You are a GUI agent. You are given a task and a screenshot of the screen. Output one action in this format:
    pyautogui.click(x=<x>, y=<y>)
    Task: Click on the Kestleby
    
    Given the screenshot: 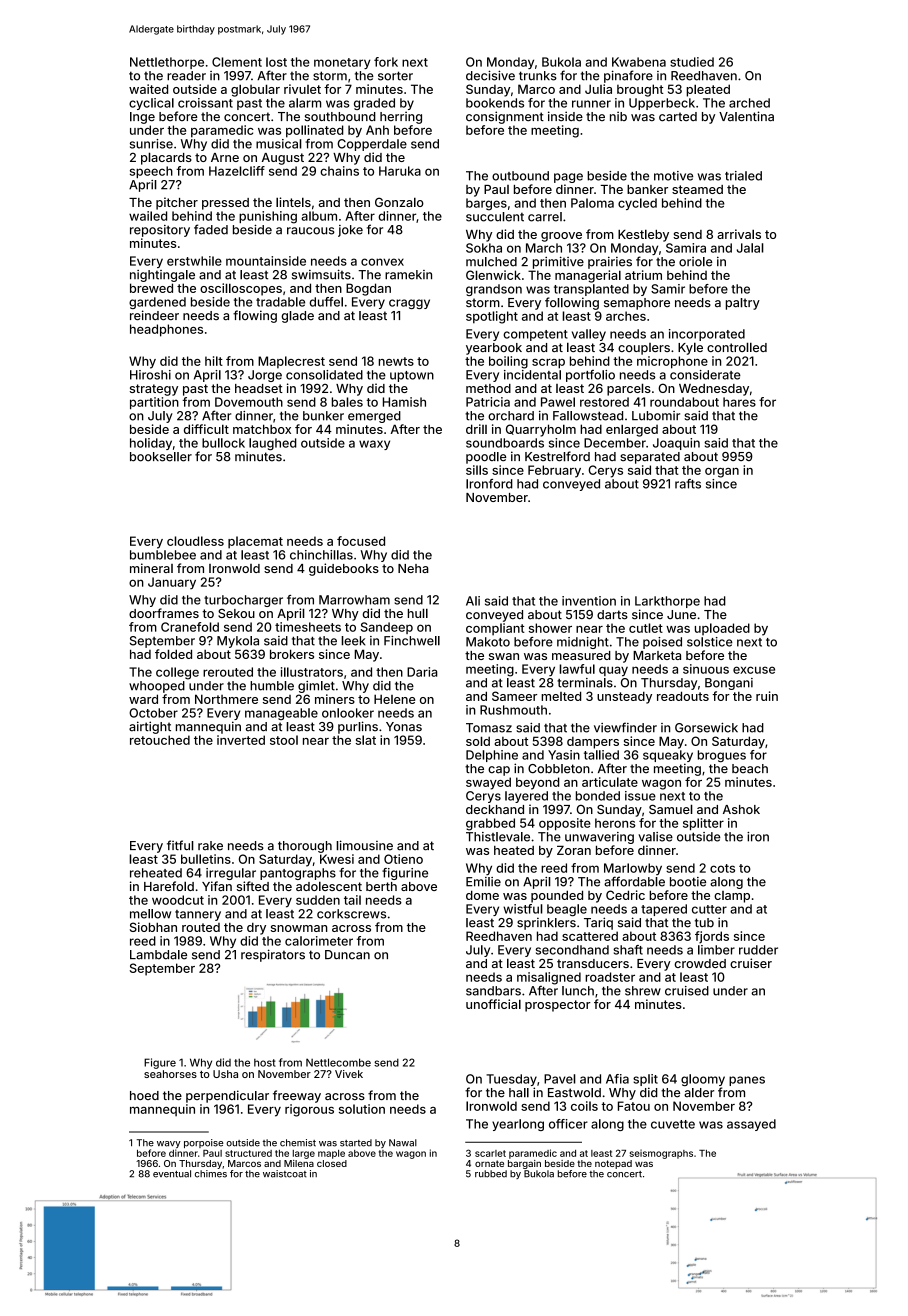 What is the action you would take?
    pyautogui.click(x=643, y=235)
